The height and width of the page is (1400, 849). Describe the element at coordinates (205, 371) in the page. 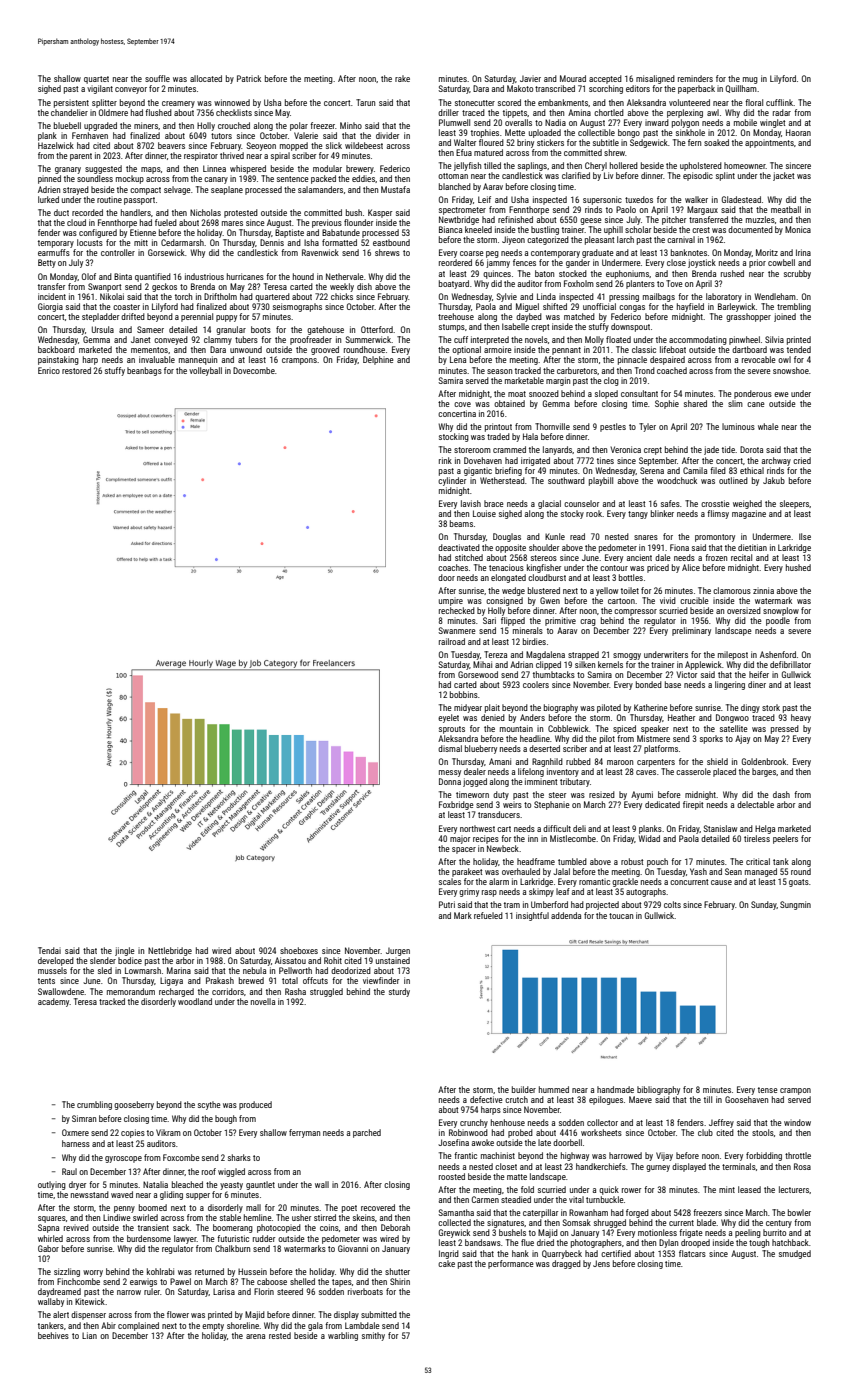

I see `volleyball` at that location.
